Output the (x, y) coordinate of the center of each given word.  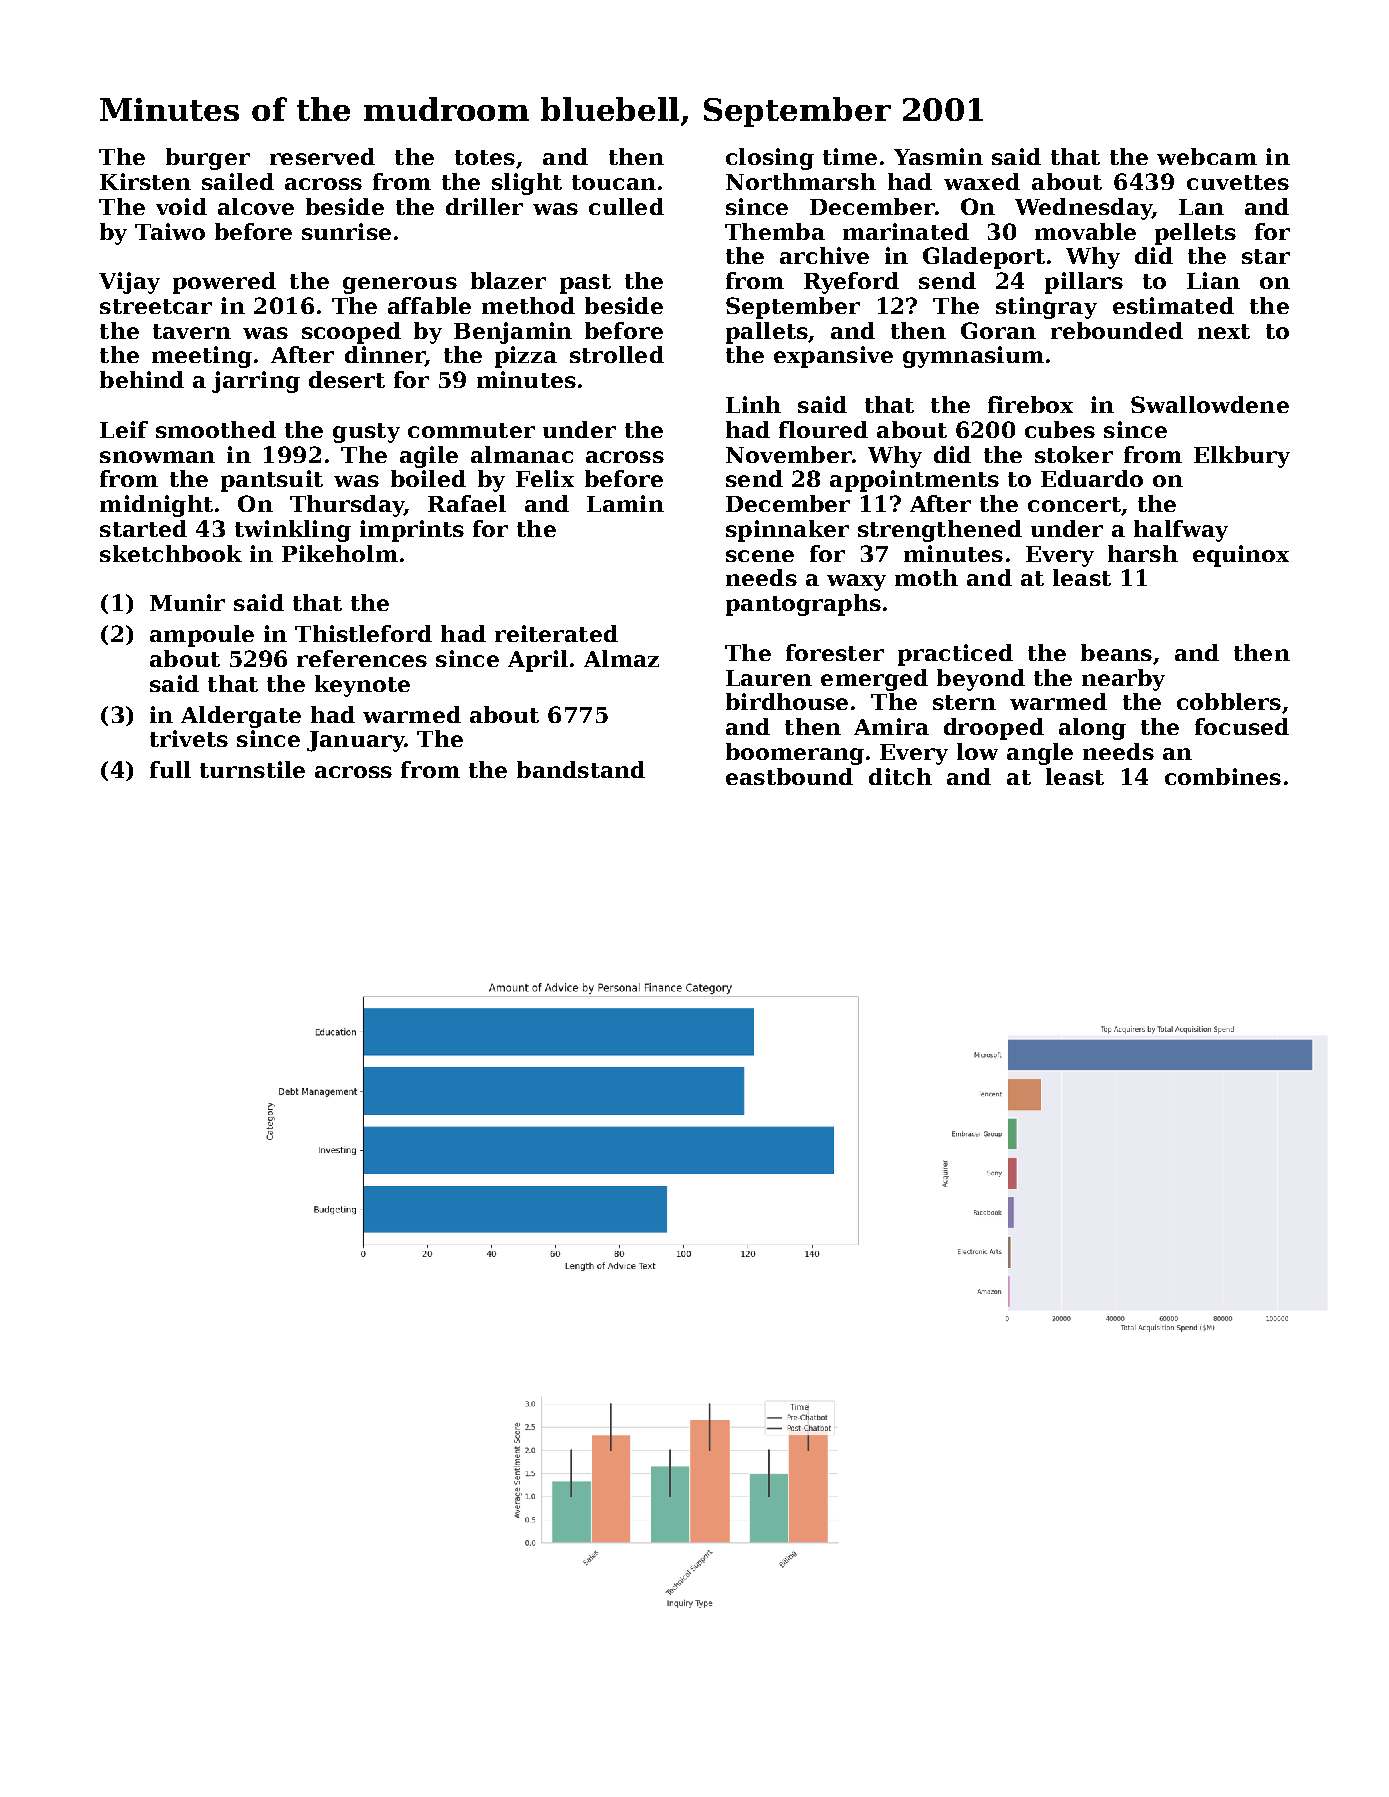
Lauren (769, 678)
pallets (767, 333)
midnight (156, 506)
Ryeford (851, 283)
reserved (322, 156)
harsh (1143, 553)
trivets (189, 738)
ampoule (202, 636)
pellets (1195, 234)
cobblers (1229, 701)
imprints (412, 531)
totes (485, 157)
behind (142, 379)
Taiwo (170, 231)
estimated (1173, 305)
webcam (1207, 156)
